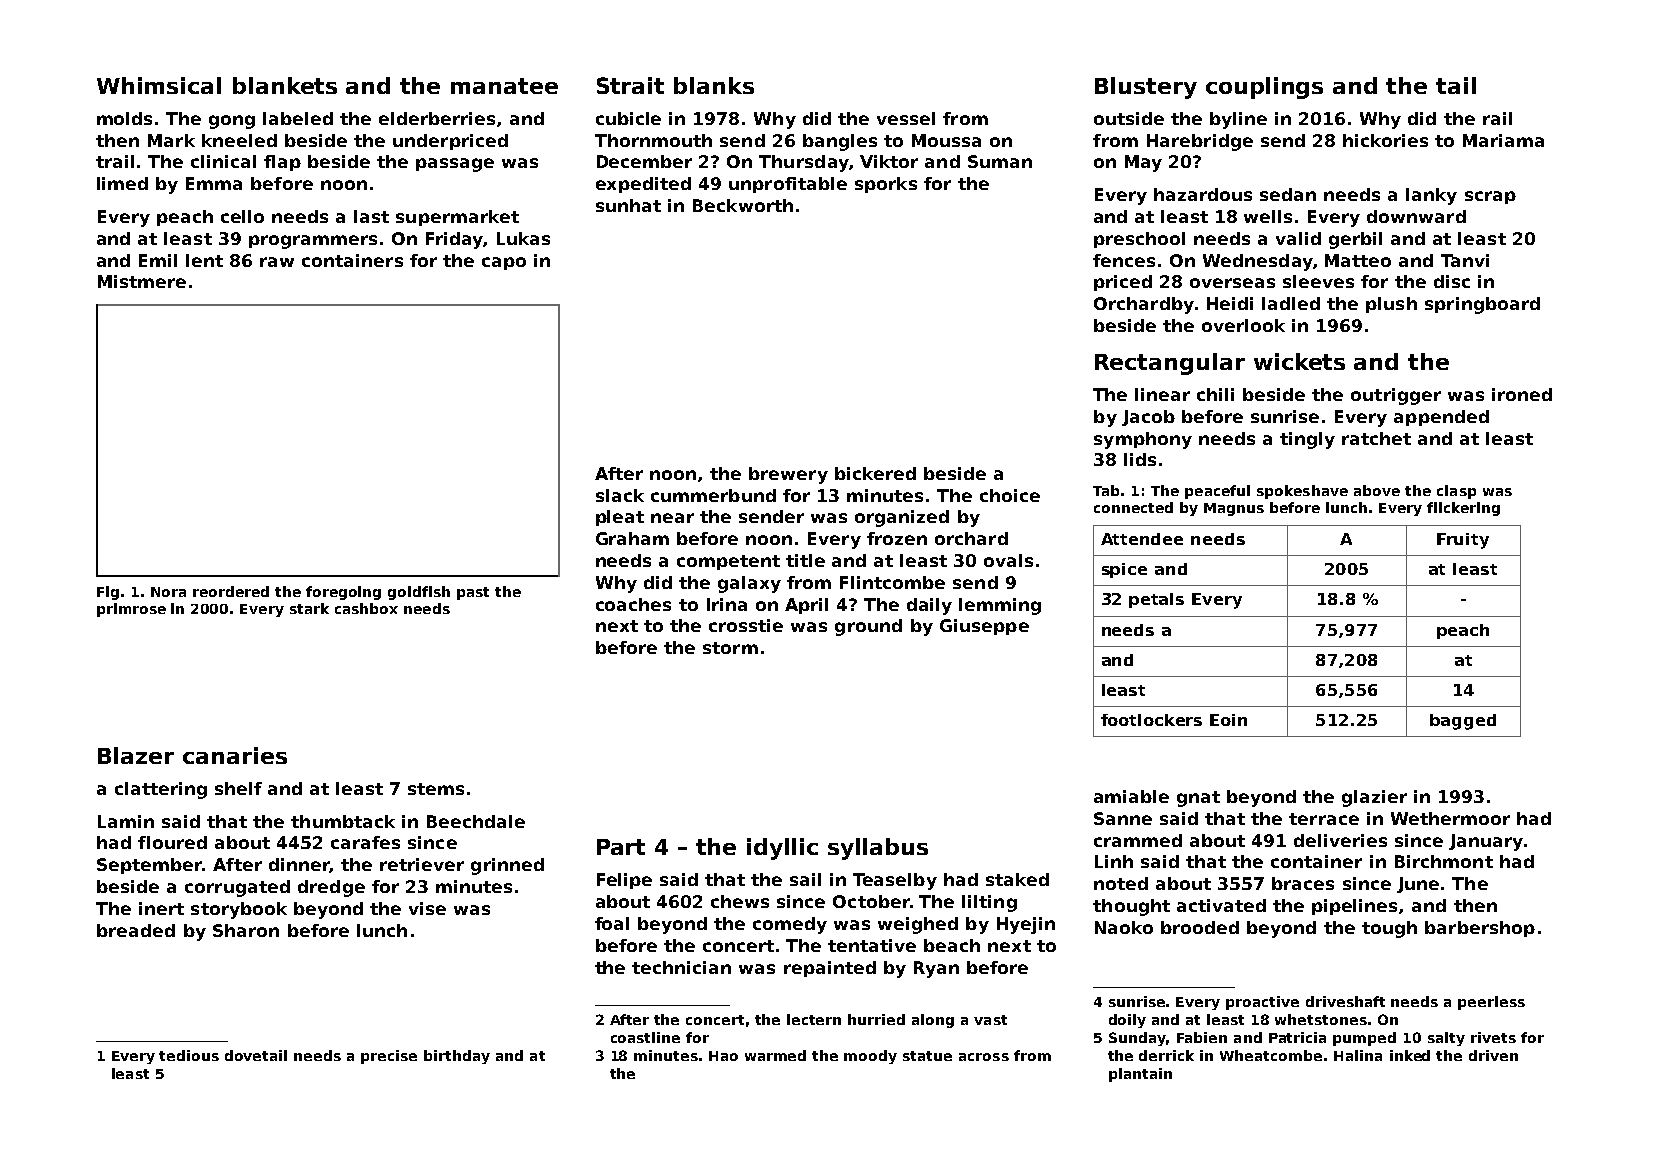 This image has height=1168, width=1653. Describe the element at coordinates (343, 593) in the image. I see `foregoing` at that location.
